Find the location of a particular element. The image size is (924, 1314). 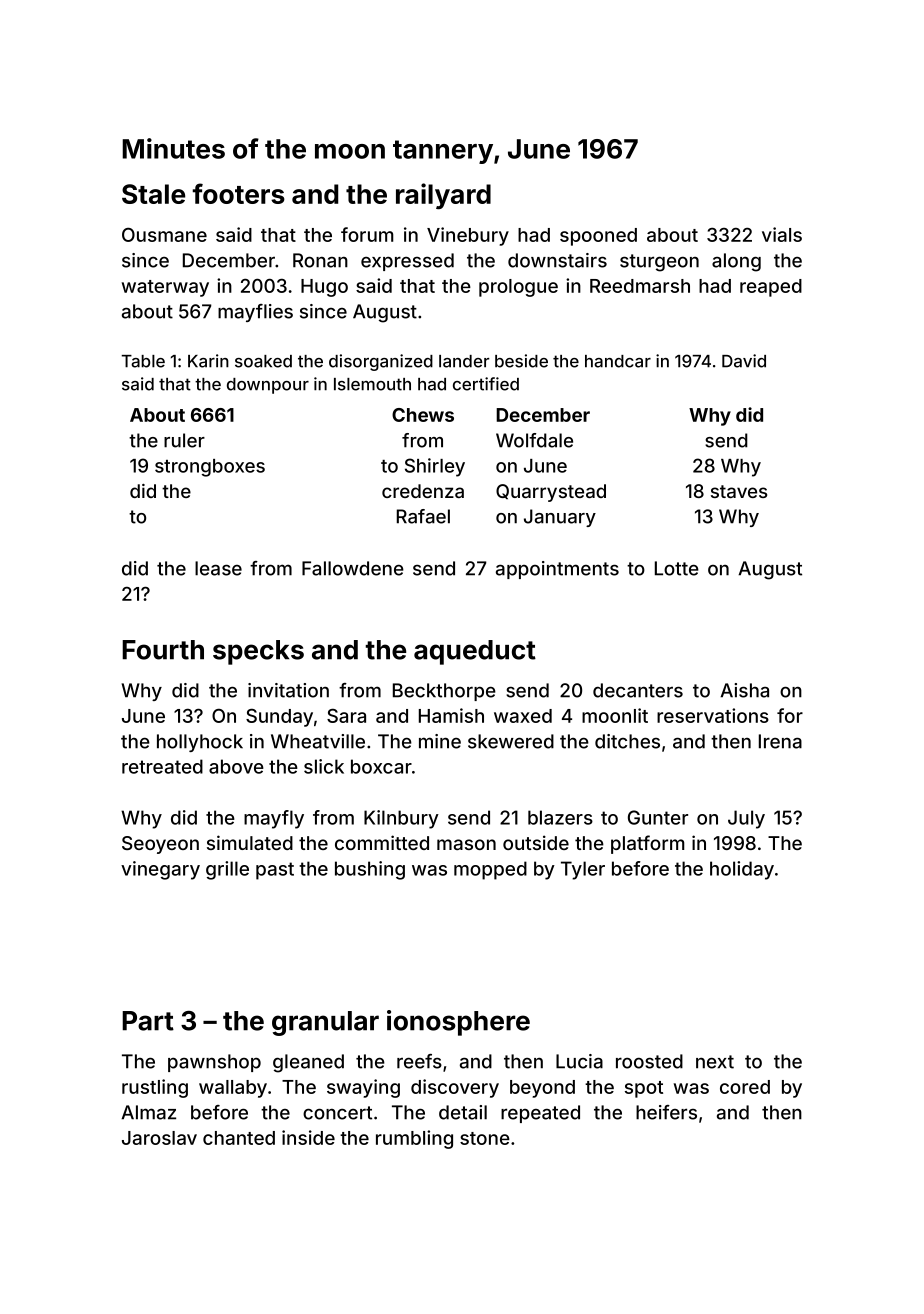

aqueduct is located at coordinates (475, 652).
